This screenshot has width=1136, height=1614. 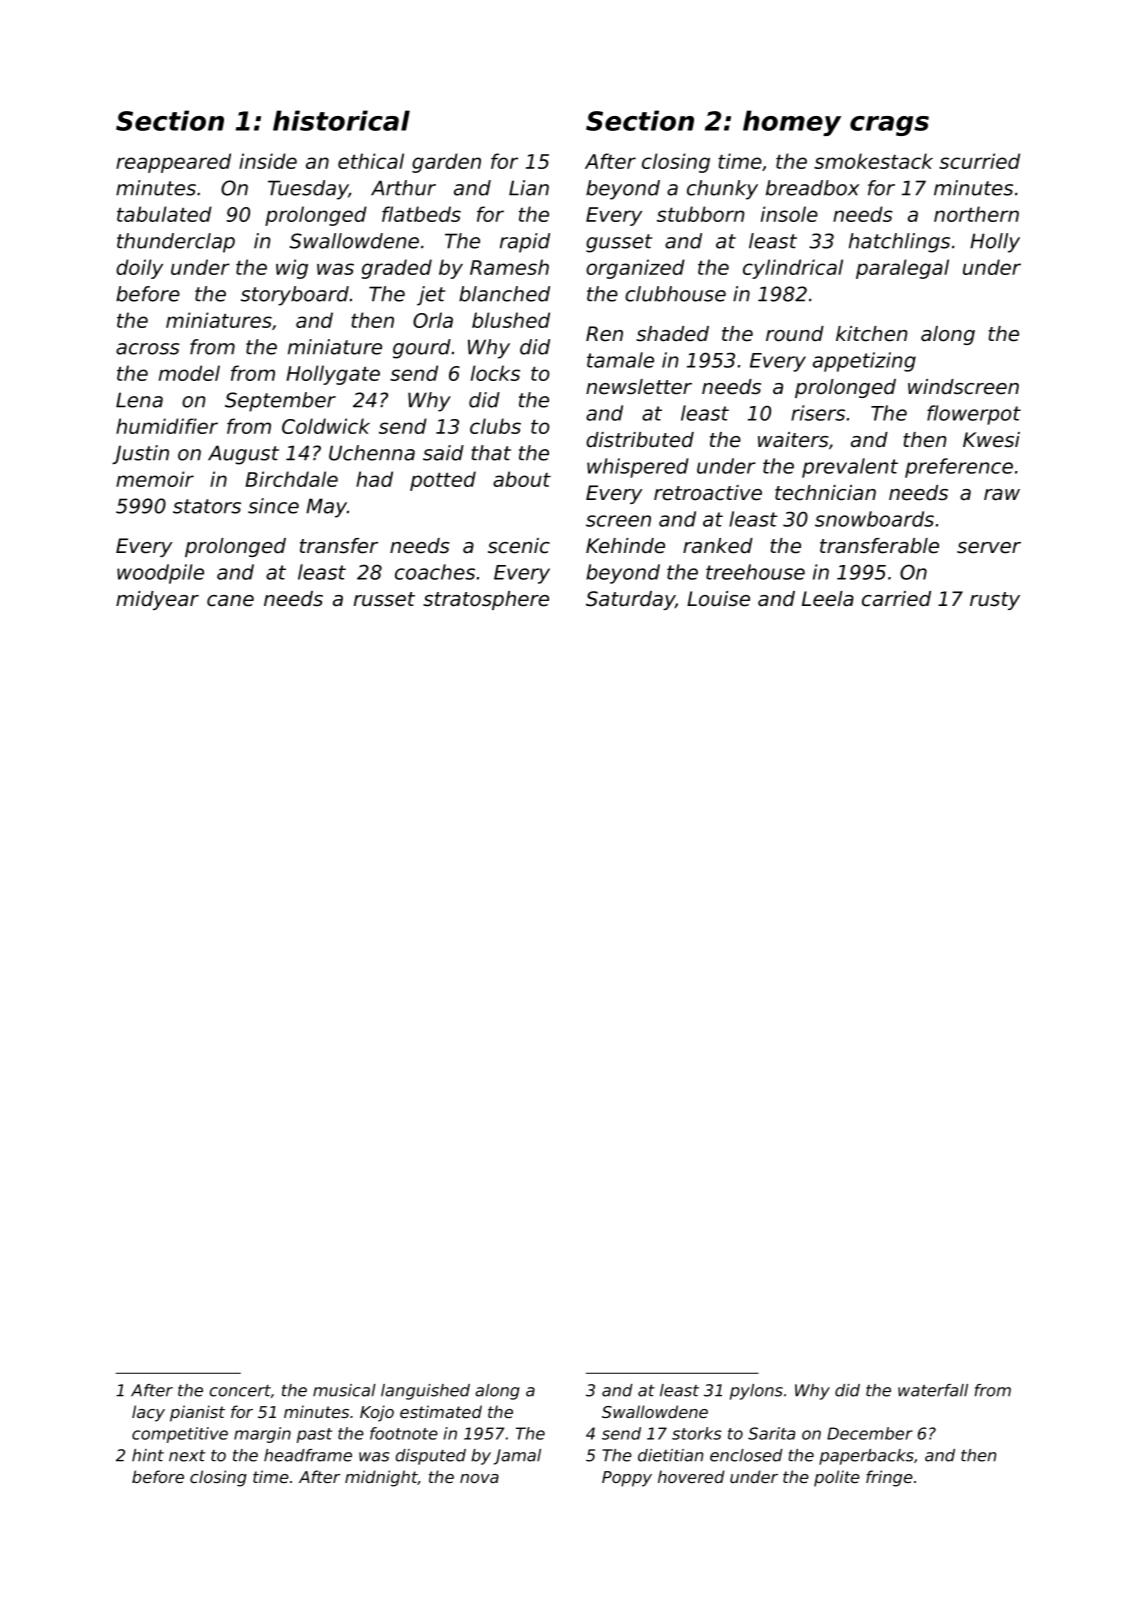 I want to click on May, so click(x=326, y=508).
